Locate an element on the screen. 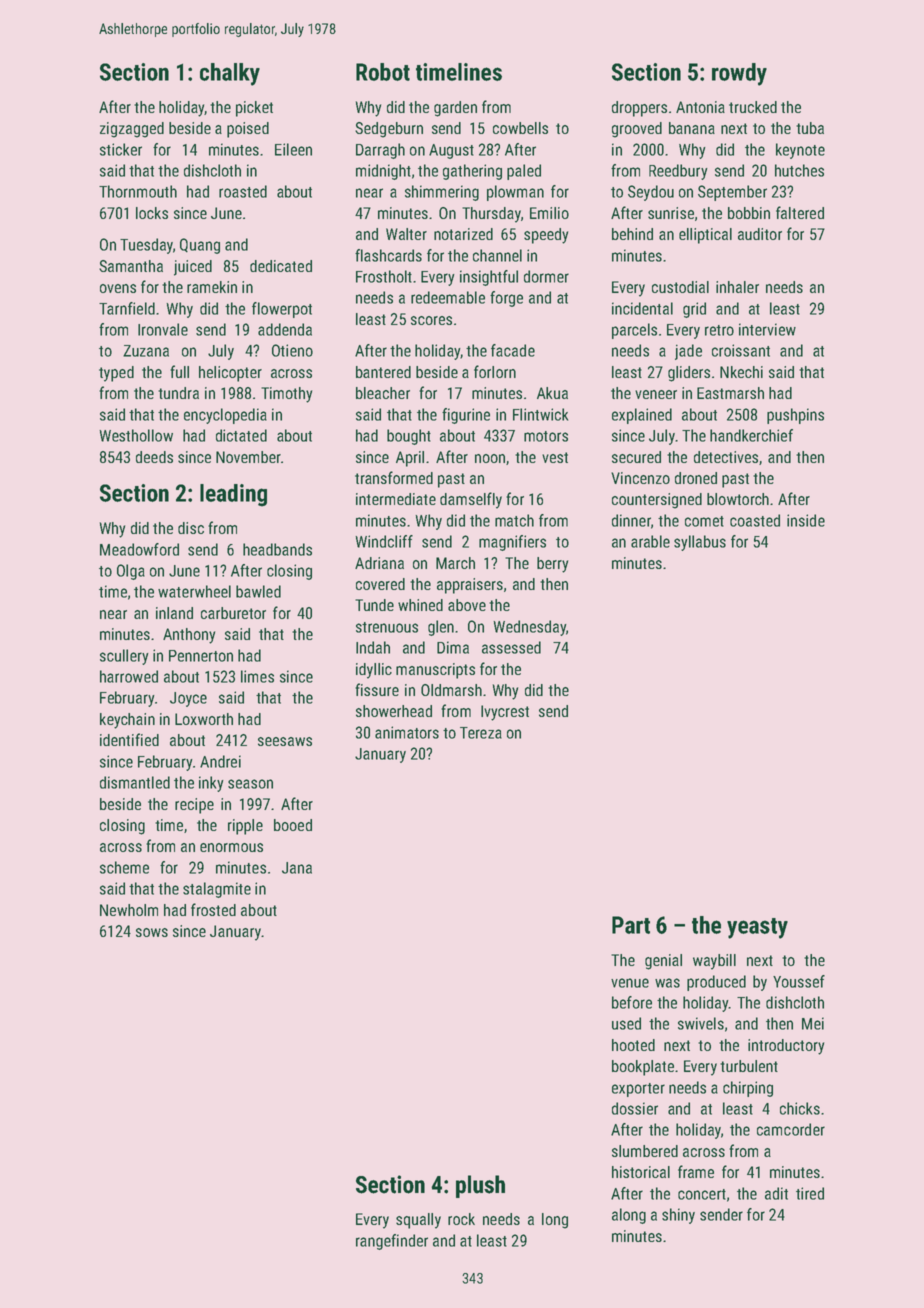  rock is located at coordinates (461, 1219).
